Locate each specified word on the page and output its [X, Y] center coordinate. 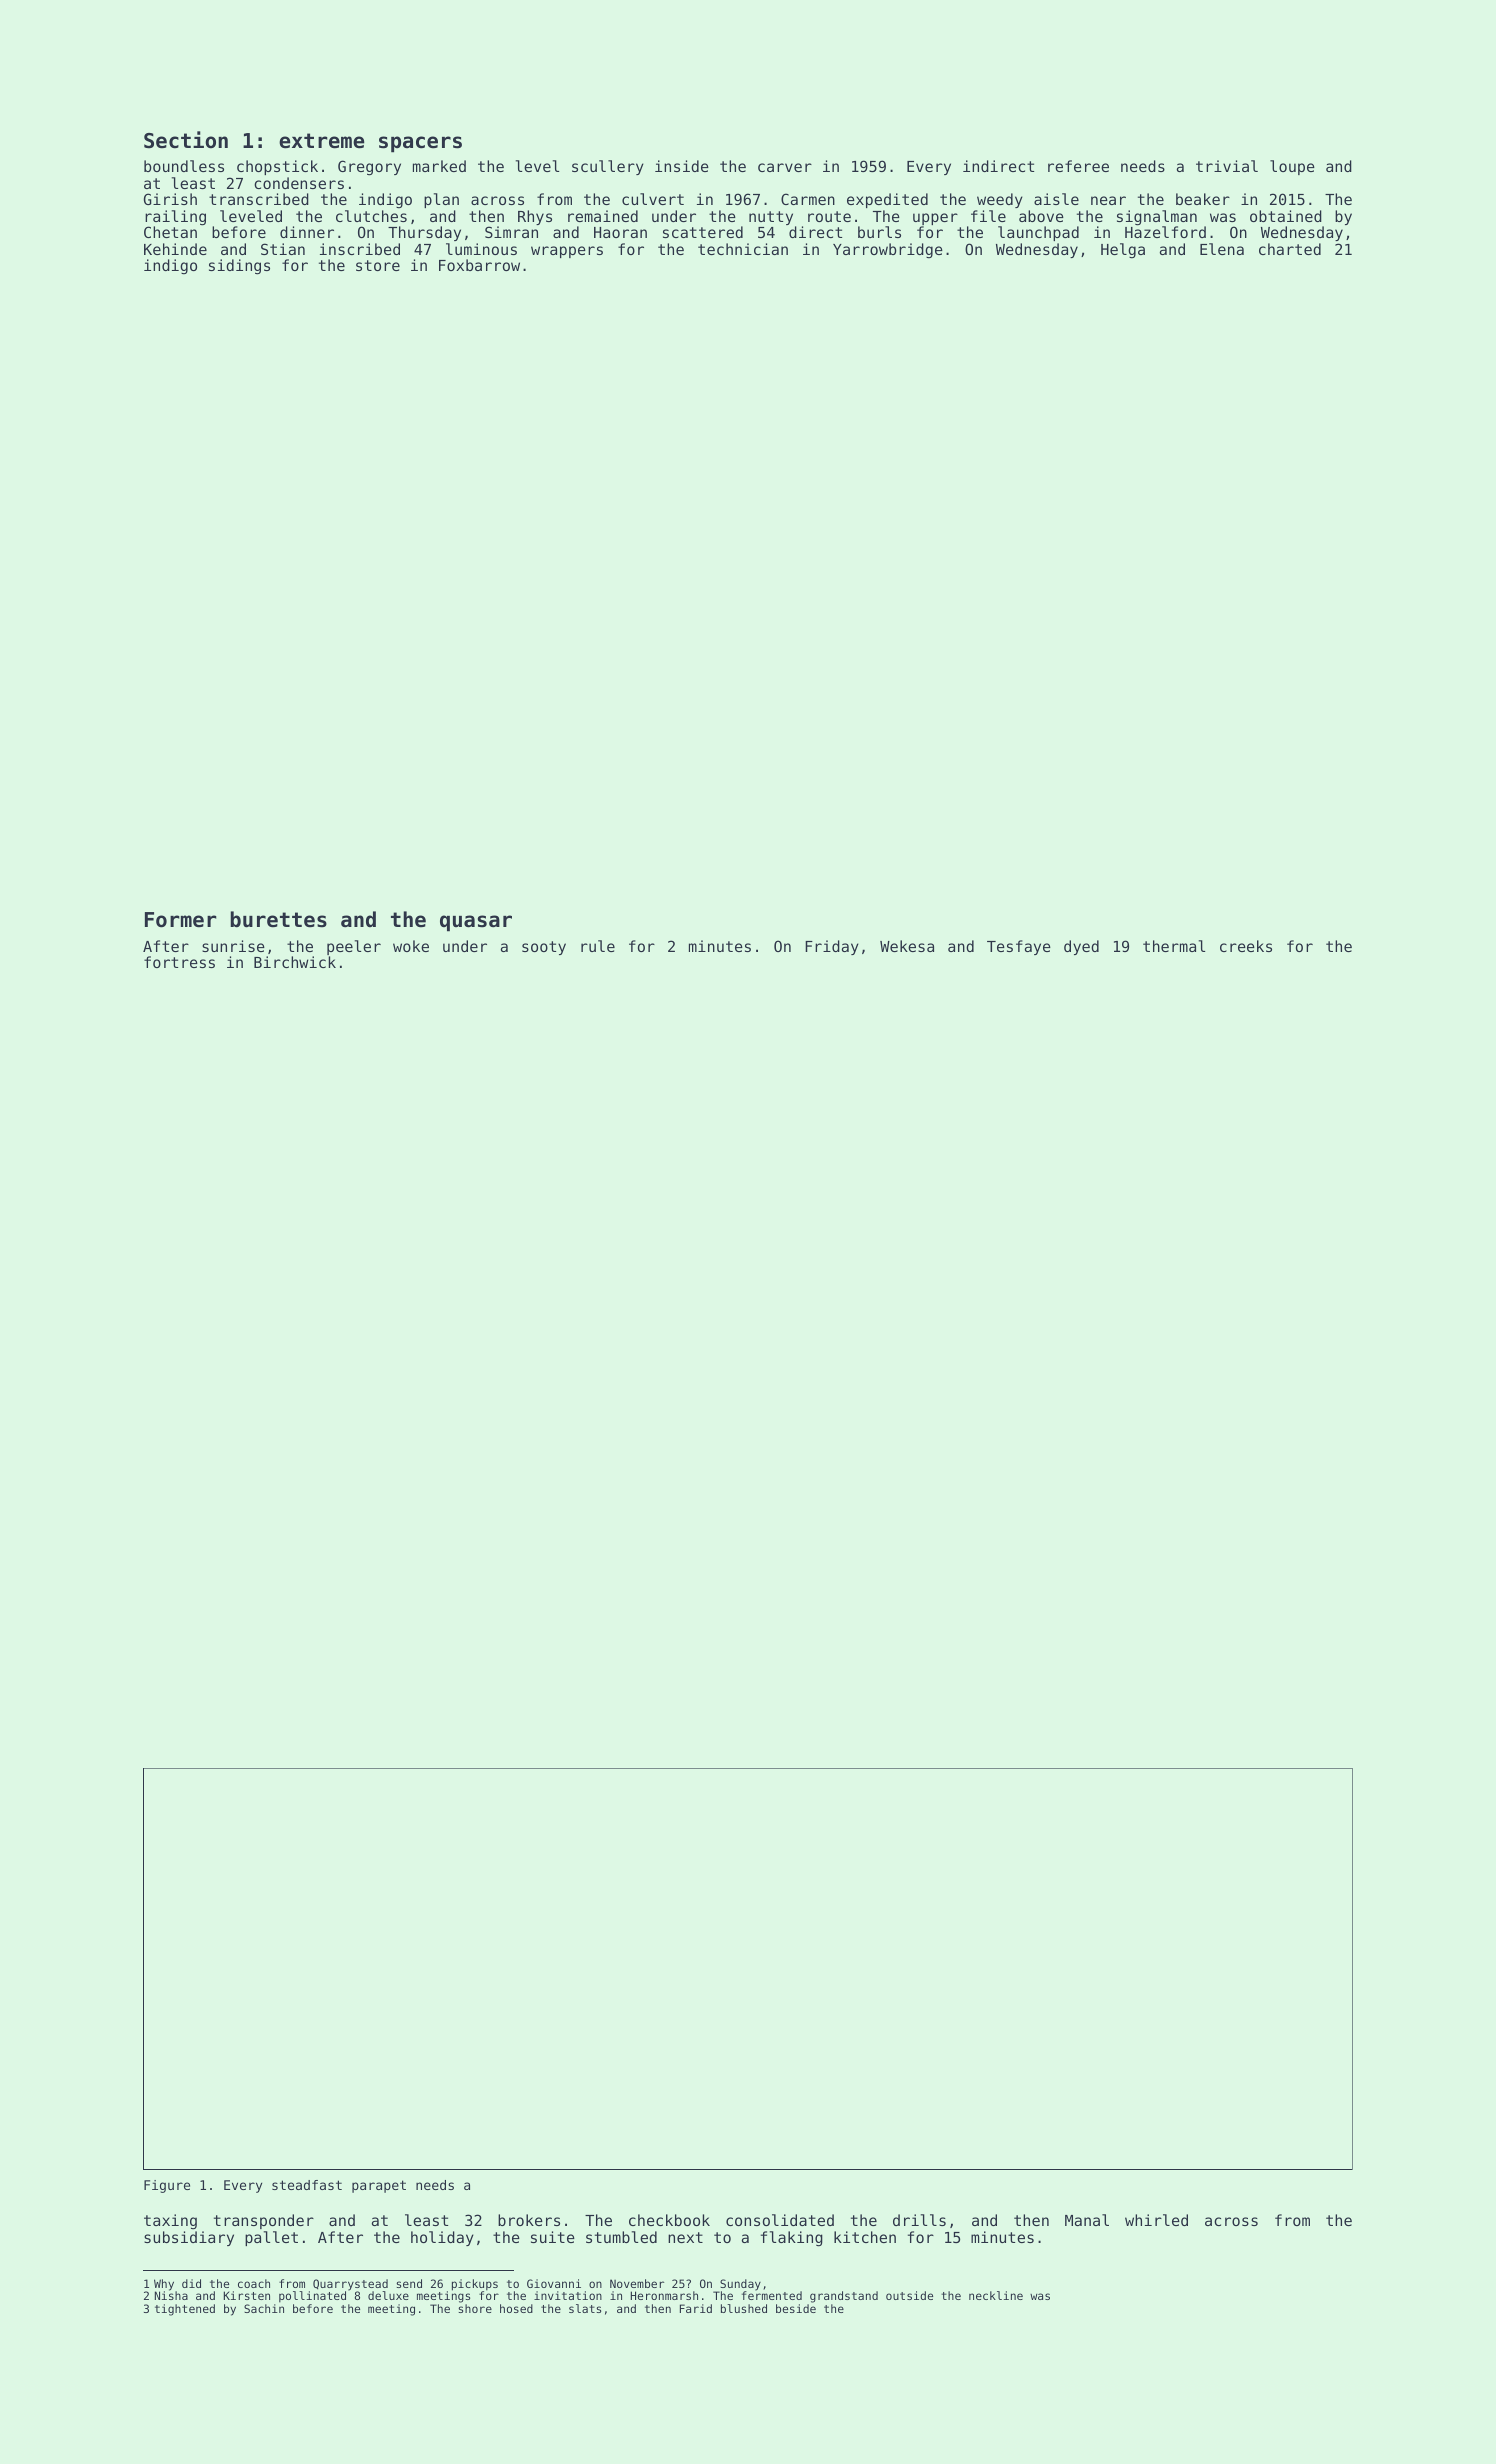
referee [1078, 166]
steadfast [307, 2185]
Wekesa [907, 946]
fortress [179, 962]
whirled [1156, 2220]
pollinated [312, 2297]
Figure [167, 2186]
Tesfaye [1019, 947]
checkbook [669, 2220]
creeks [1246, 946]
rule [598, 946]
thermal [1174, 946]
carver [785, 167]
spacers [420, 144]
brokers [529, 2220]
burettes [278, 919]
